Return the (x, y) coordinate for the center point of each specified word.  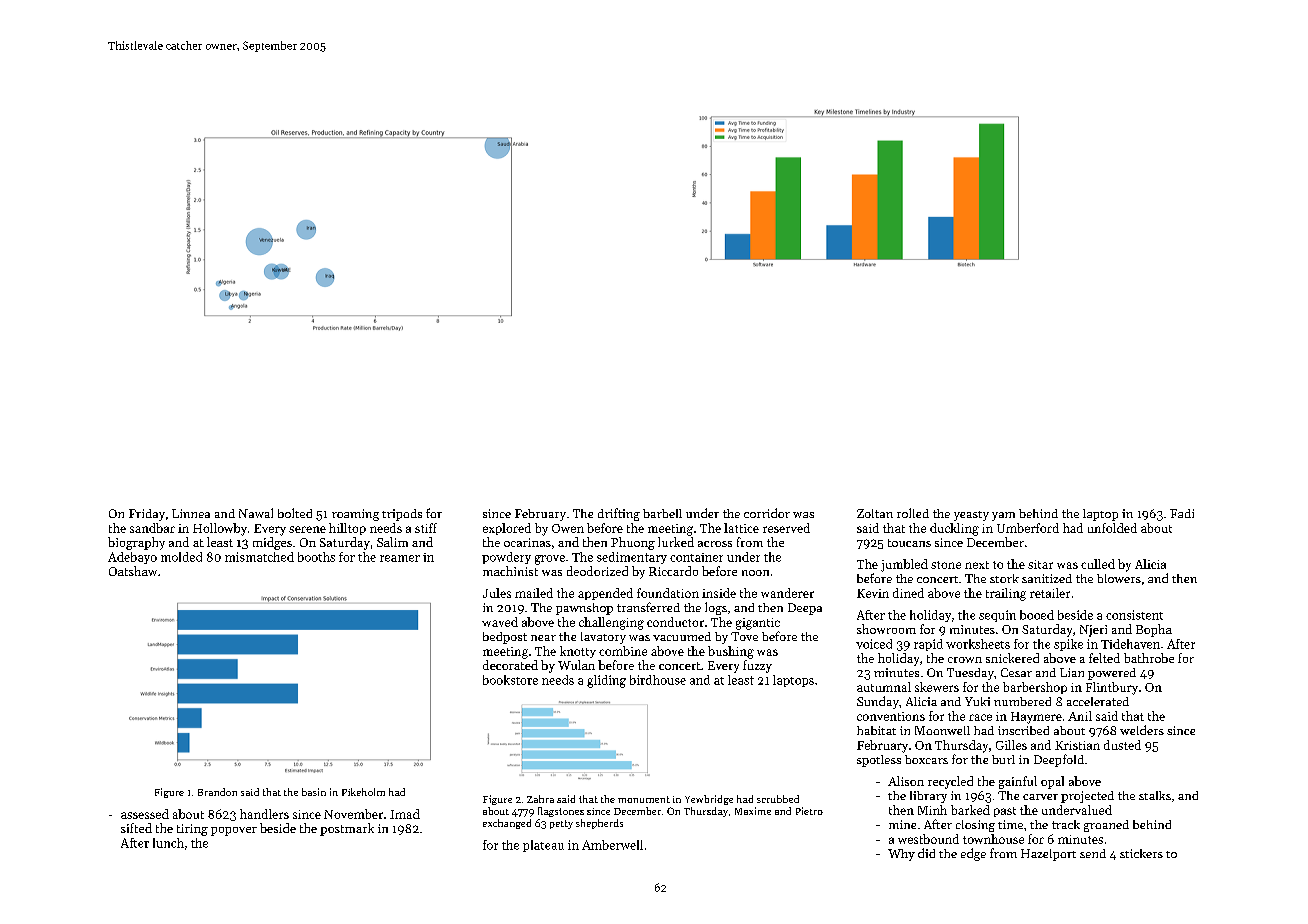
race (980, 717)
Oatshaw (133, 571)
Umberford (1028, 528)
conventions (891, 716)
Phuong (633, 543)
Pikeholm (363, 792)
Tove (744, 636)
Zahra (540, 799)
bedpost (505, 638)
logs (716, 608)
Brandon (217, 792)
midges (272, 543)
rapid (928, 645)
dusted (1122, 745)
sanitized (1047, 578)
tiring (192, 830)
